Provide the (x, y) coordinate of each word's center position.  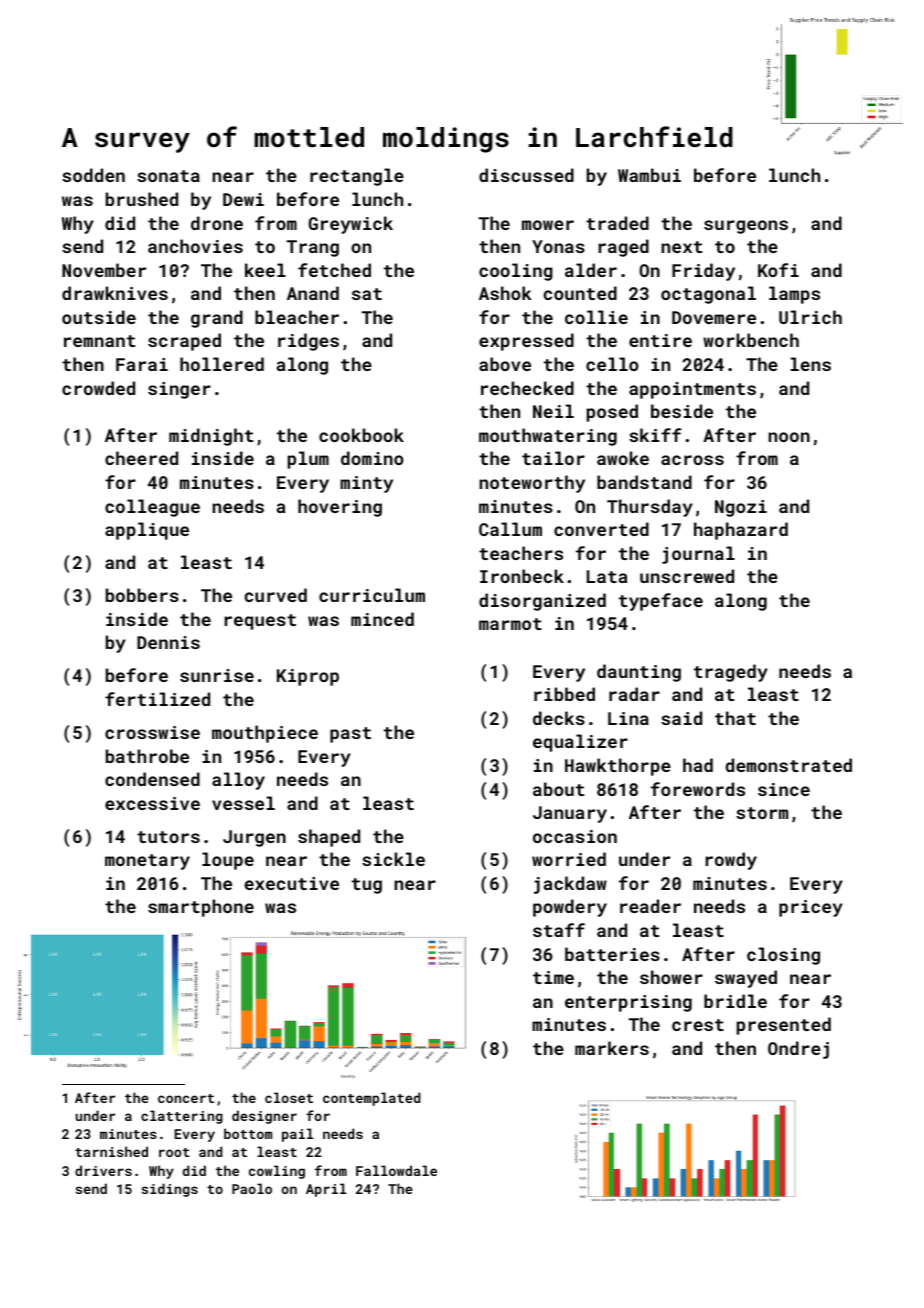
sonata (168, 176)
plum (308, 460)
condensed (152, 779)
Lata (607, 576)
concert (186, 1098)
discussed (526, 175)
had (698, 765)
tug (367, 886)
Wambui (649, 175)
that (735, 718)
